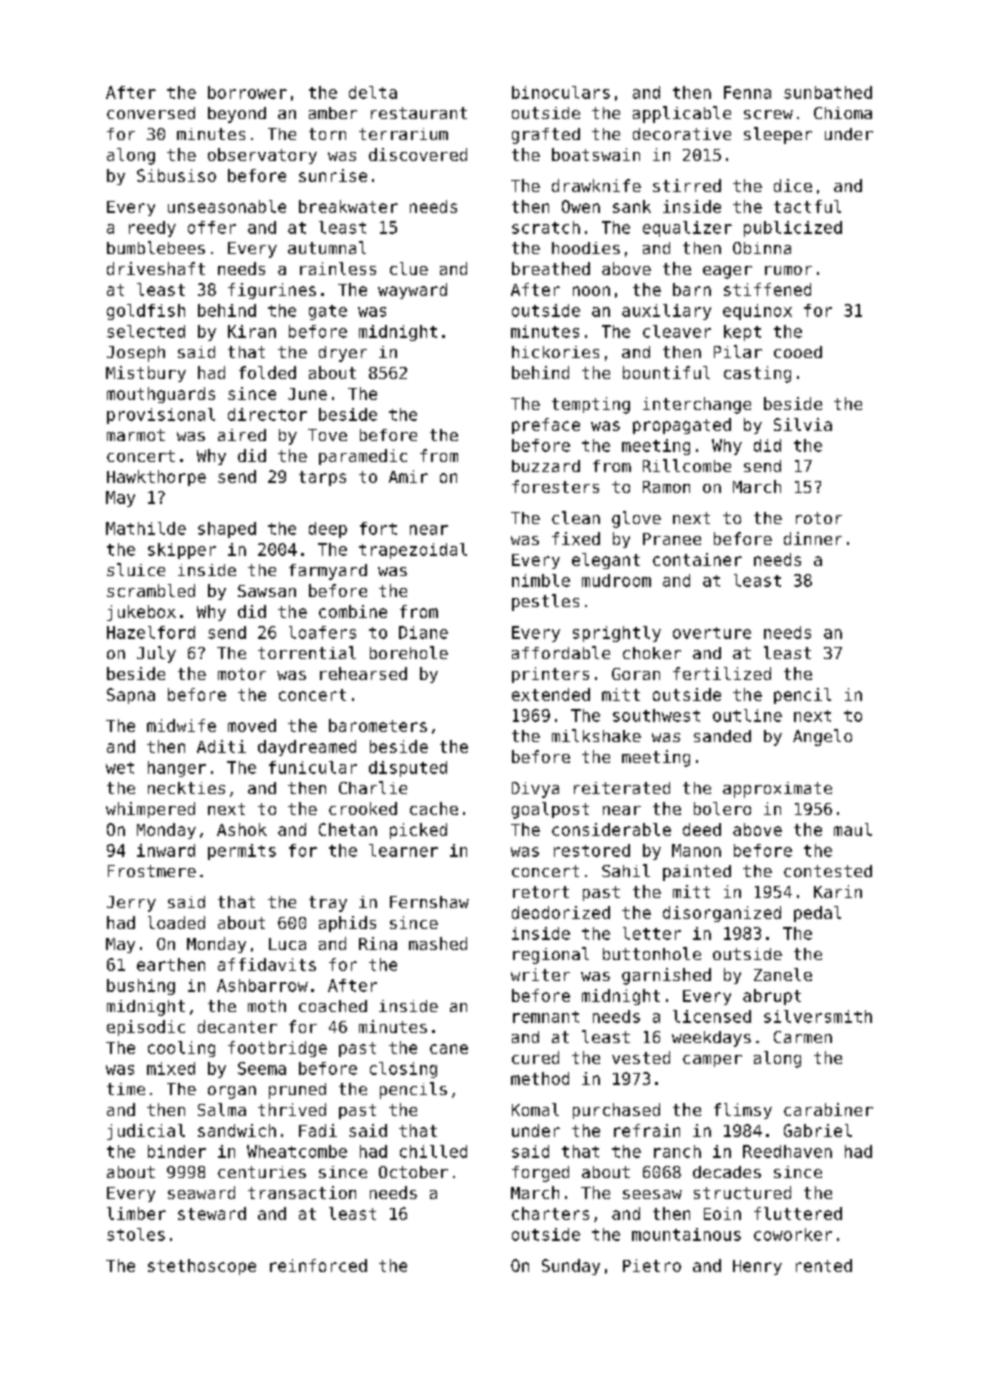  I want to click on combine, so click(353, 611).
